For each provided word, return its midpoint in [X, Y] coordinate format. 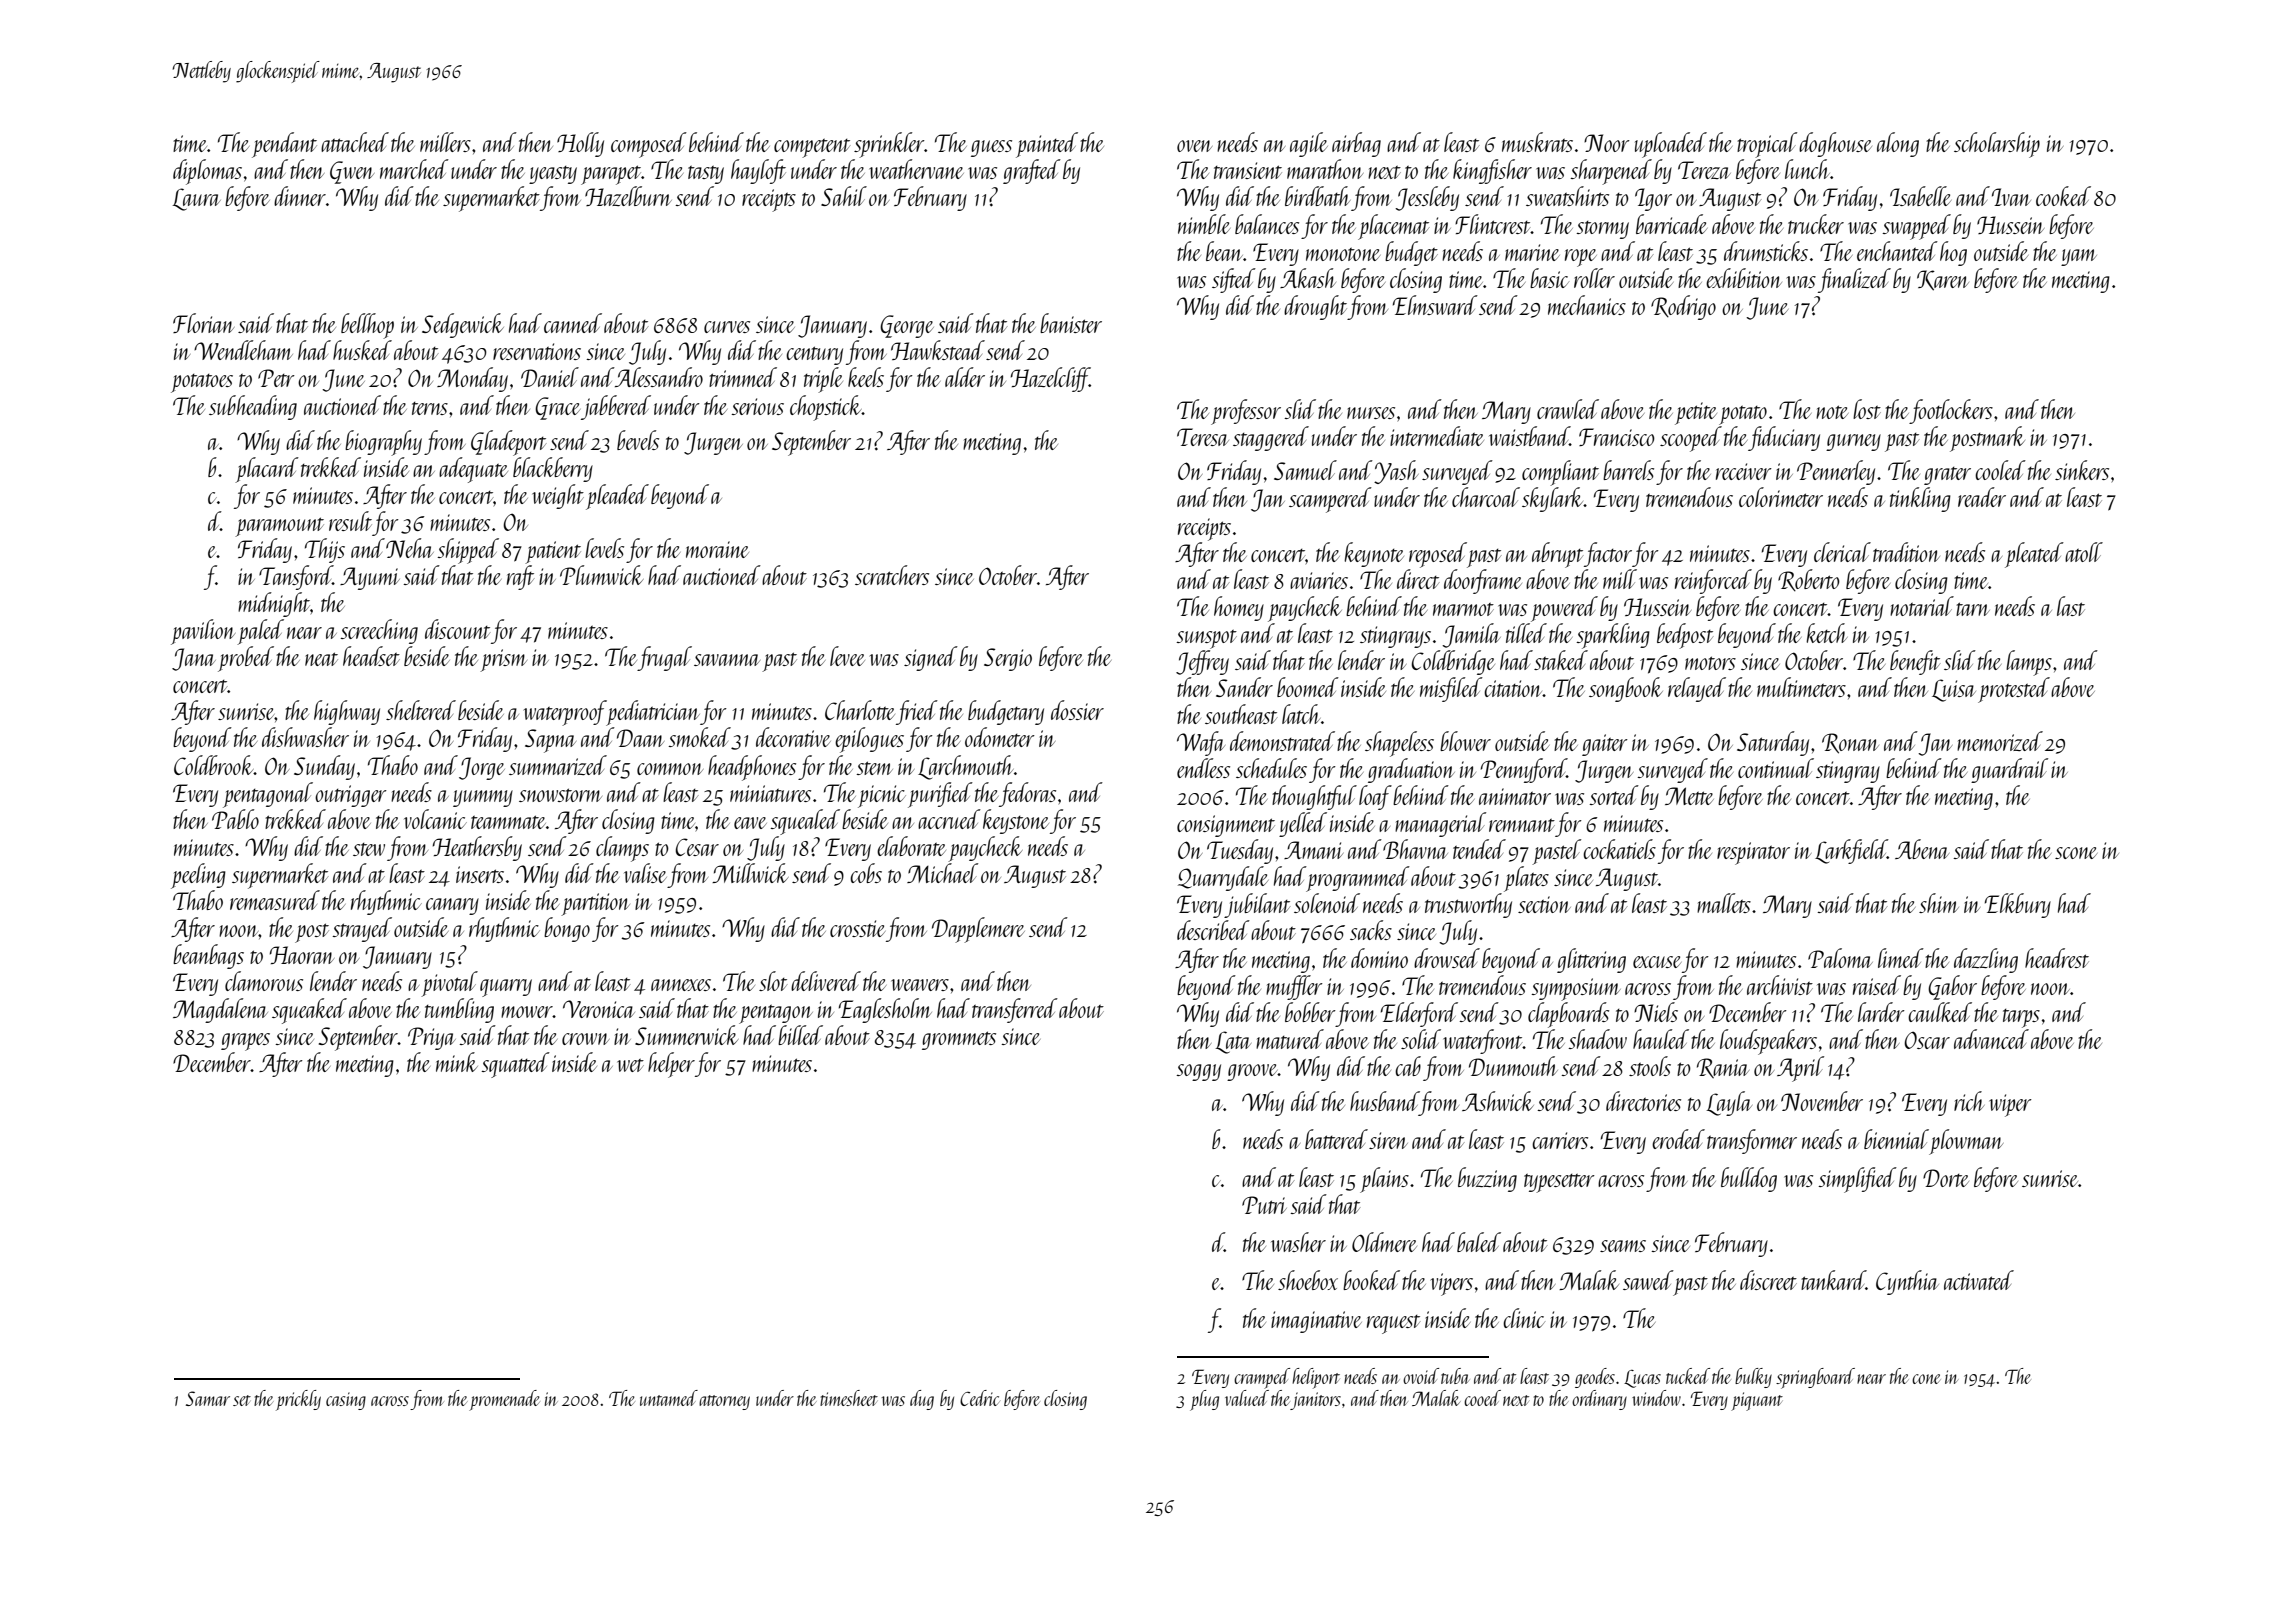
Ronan [1850, 743]
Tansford [296, 577]
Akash [1308, 278]
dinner [300, 196]
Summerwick [687, 1035]
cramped [1262, 1378]
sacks [1371, 930]
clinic [1524, 1318]
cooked [2063, 196]
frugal [665, 658]
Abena [1922, 849]
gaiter [1605, 745]
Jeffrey [1202, 662]
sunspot [1206, 639]
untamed [669, 1398]
